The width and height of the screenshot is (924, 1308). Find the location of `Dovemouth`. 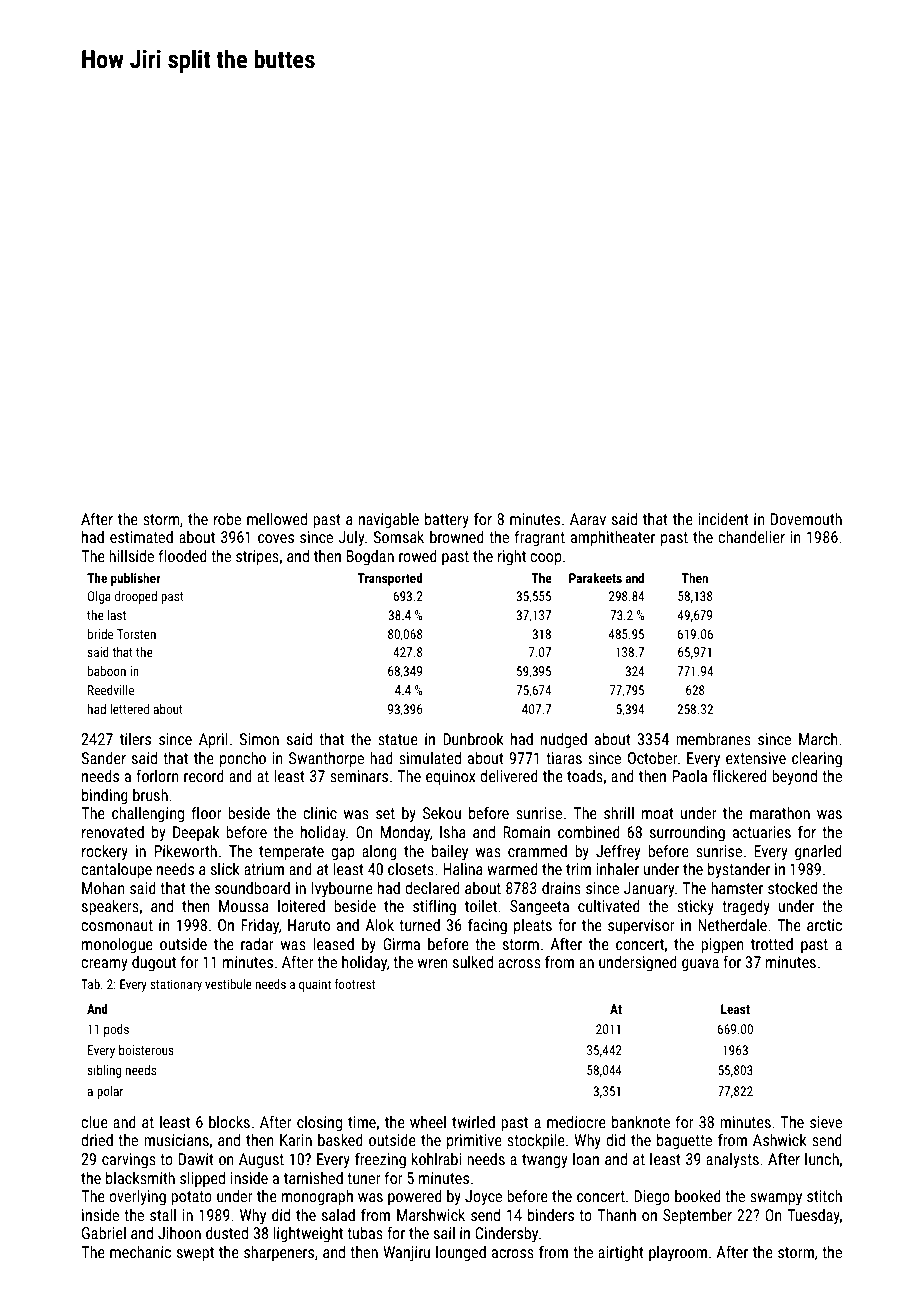

Dovemouth is located at coordinates (806, 519).
